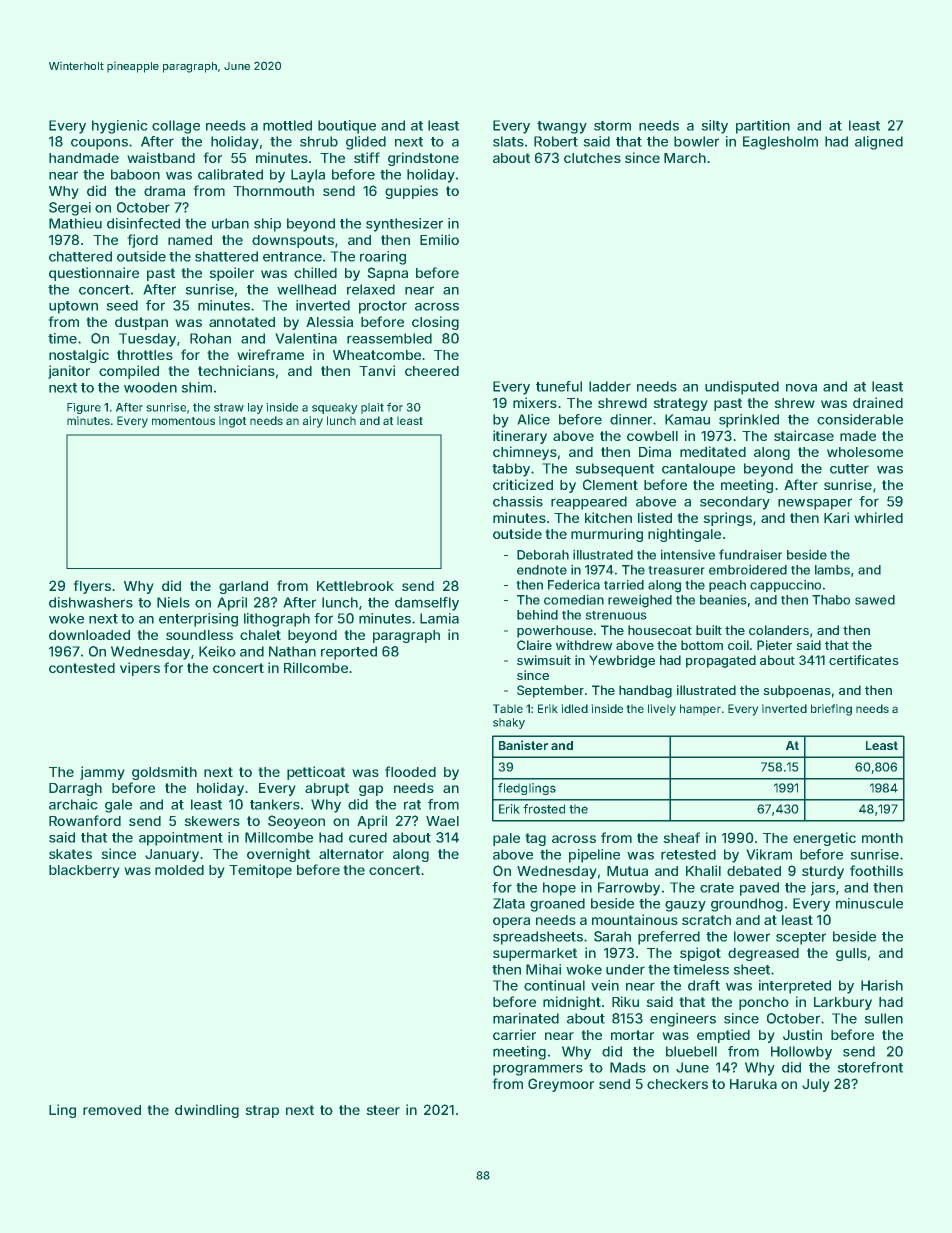 Image resolution: width=952 pixels, height=1233 pixels. Describe the element at coordinates (816, 1085) in the screenshot. I see `July` at that location.
